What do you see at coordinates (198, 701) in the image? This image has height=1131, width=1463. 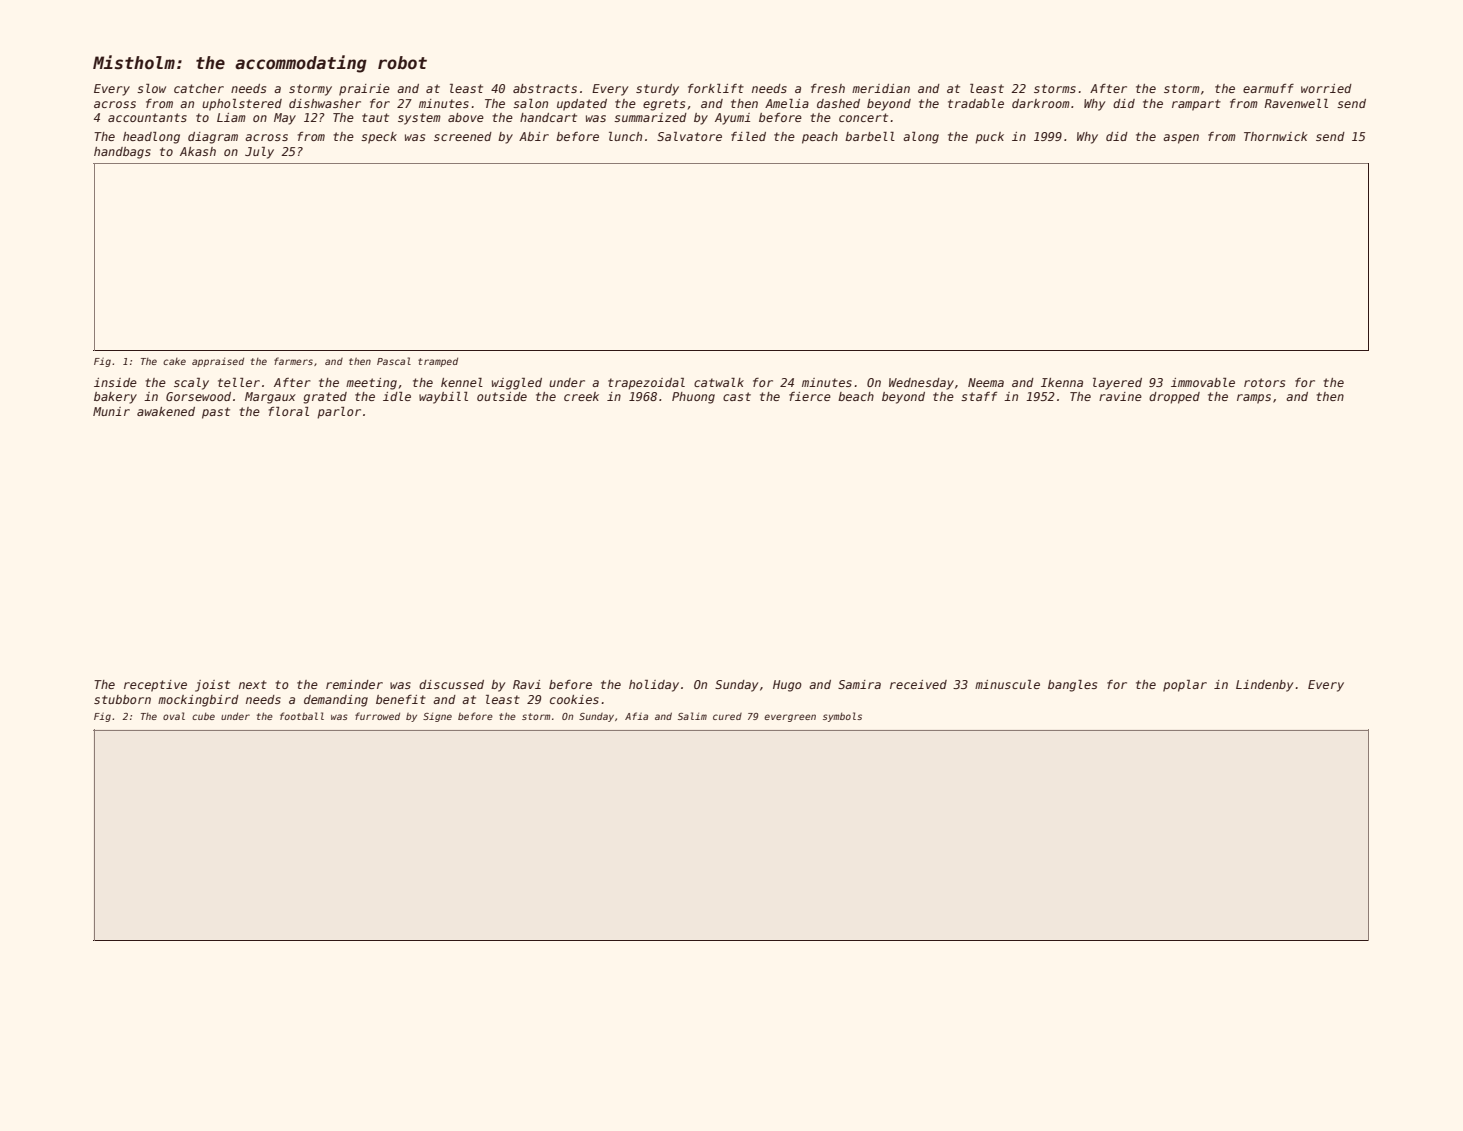 I see `mockingbird` at bounding box center [198, 701].
